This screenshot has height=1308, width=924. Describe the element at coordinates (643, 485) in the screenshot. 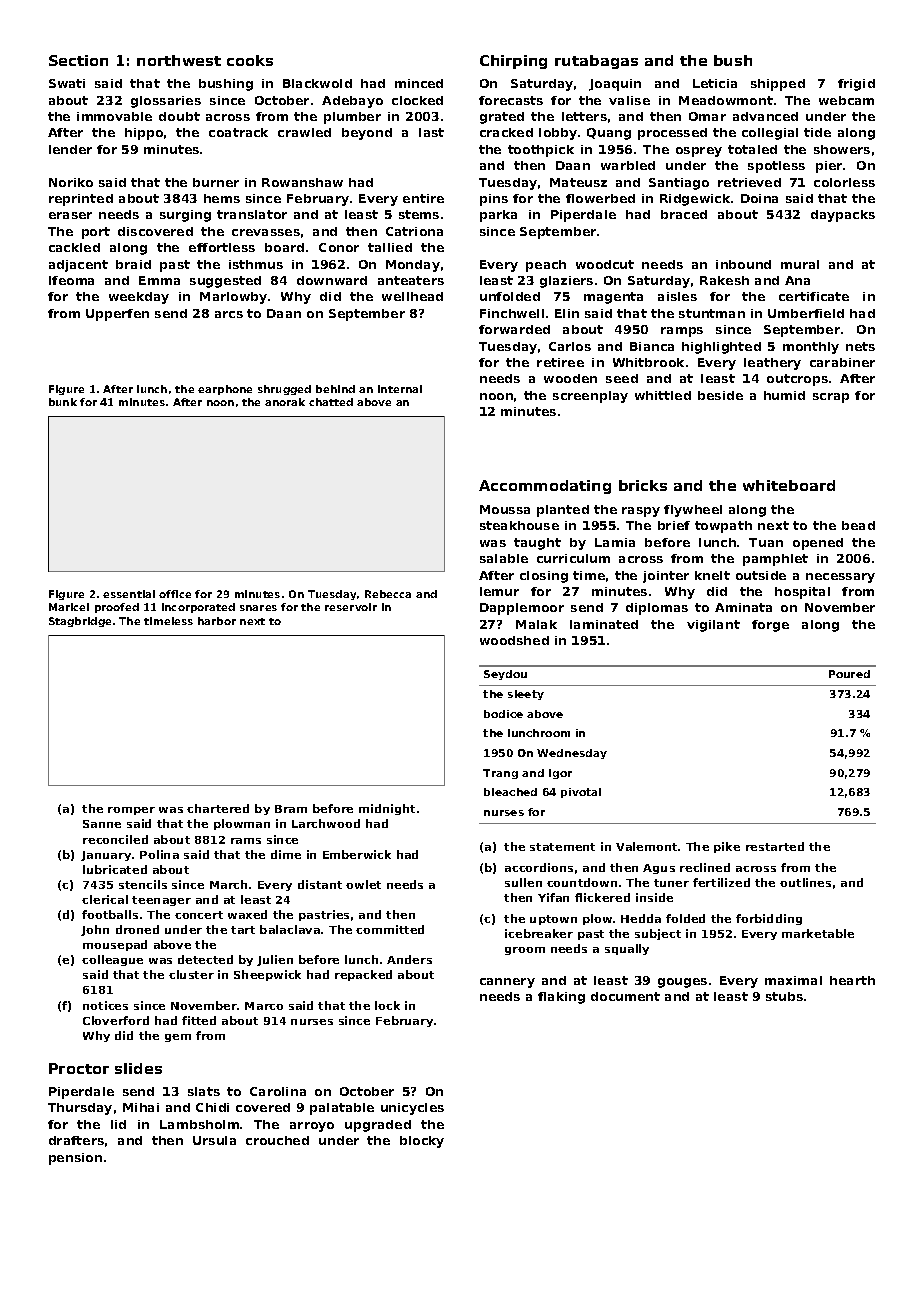

I see `bricks` at that location.
